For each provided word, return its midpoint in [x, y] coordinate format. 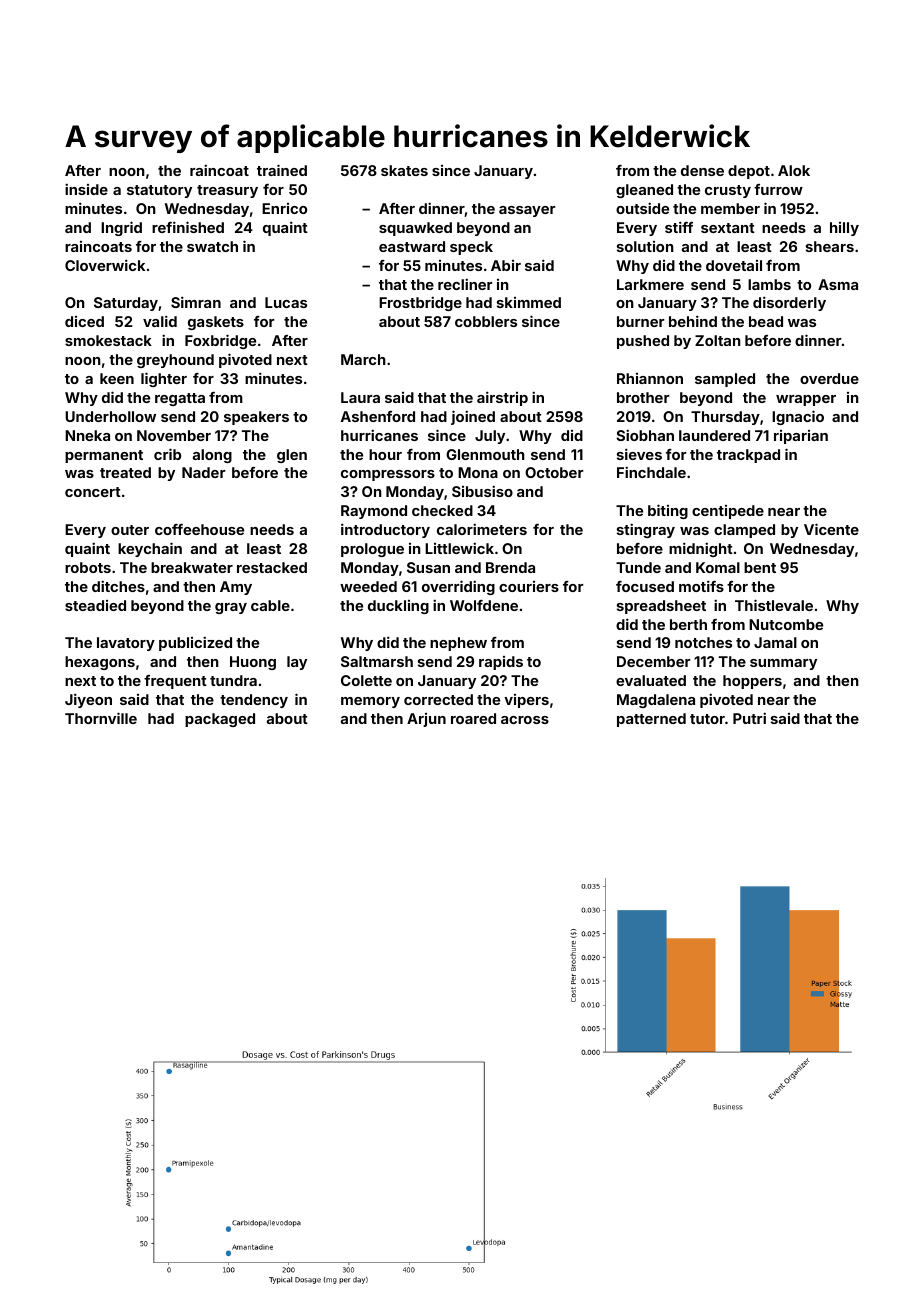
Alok [794, 170]
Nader [204, 472]
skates [404, 170]
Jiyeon [88, 700]
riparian [801, 437]
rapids [501, 663]
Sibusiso [482, 491]
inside [86, 189]
